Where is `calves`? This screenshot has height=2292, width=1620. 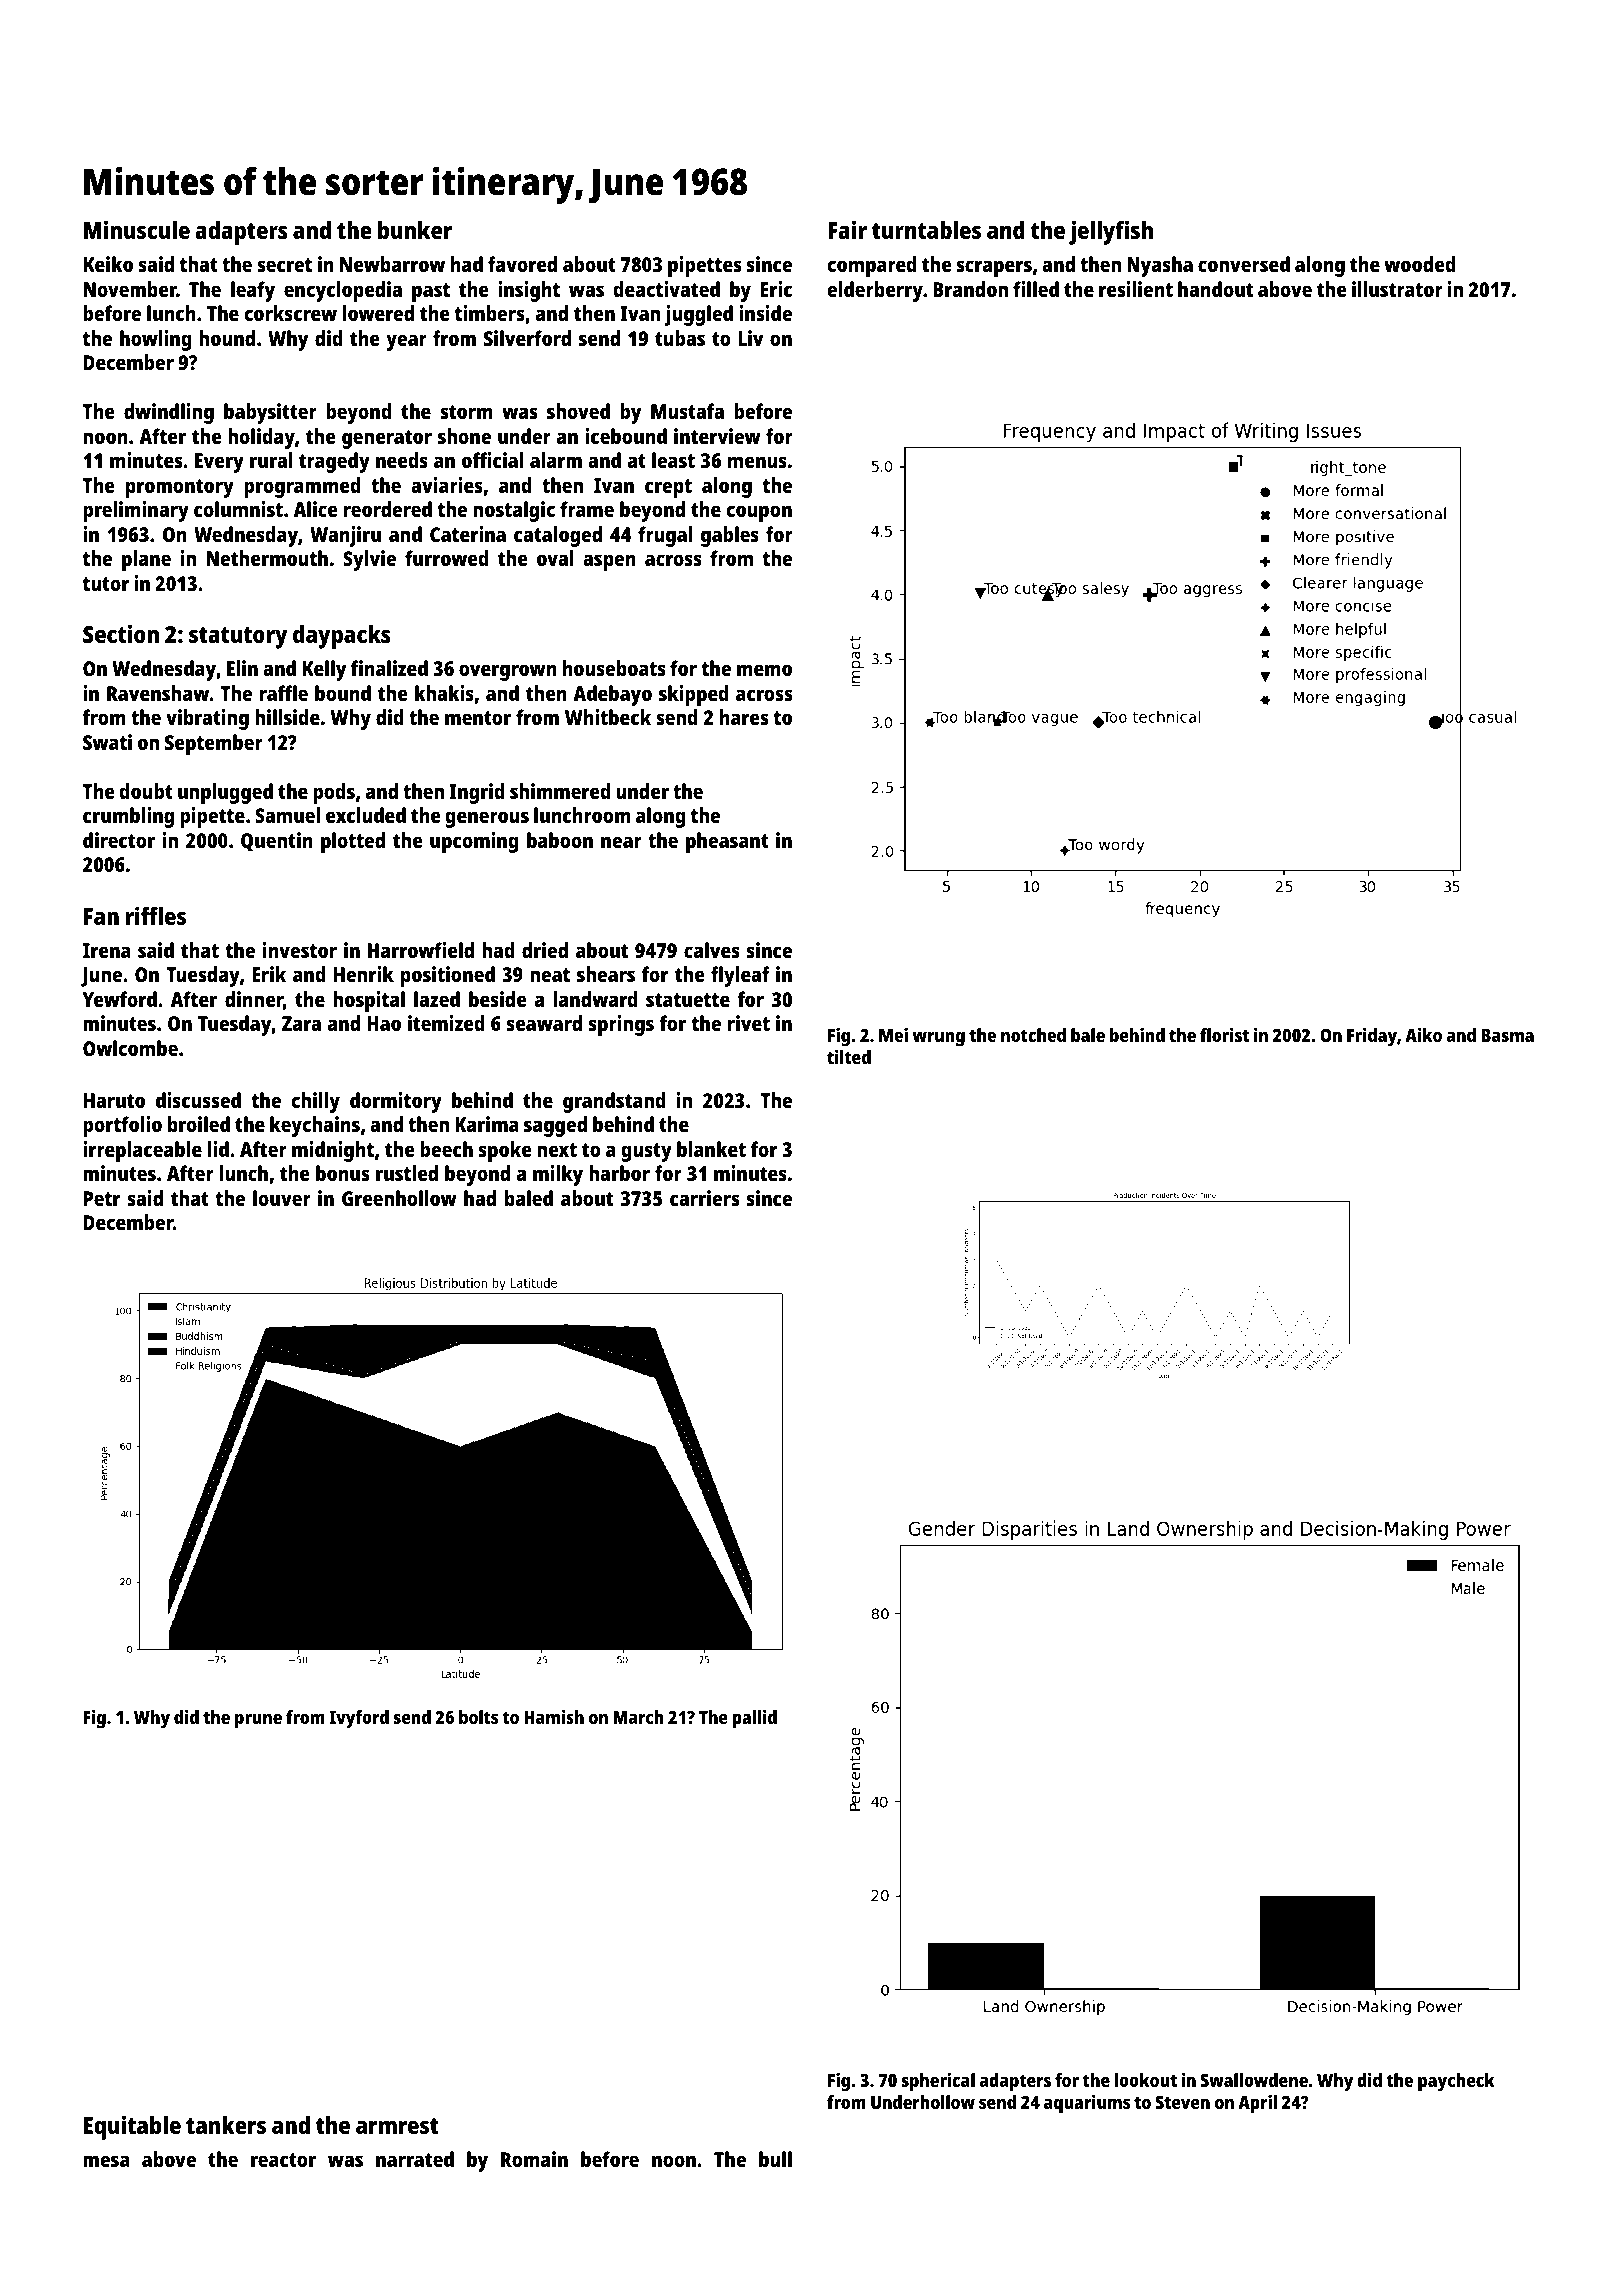 calves is located at coordinates (712, 950).
